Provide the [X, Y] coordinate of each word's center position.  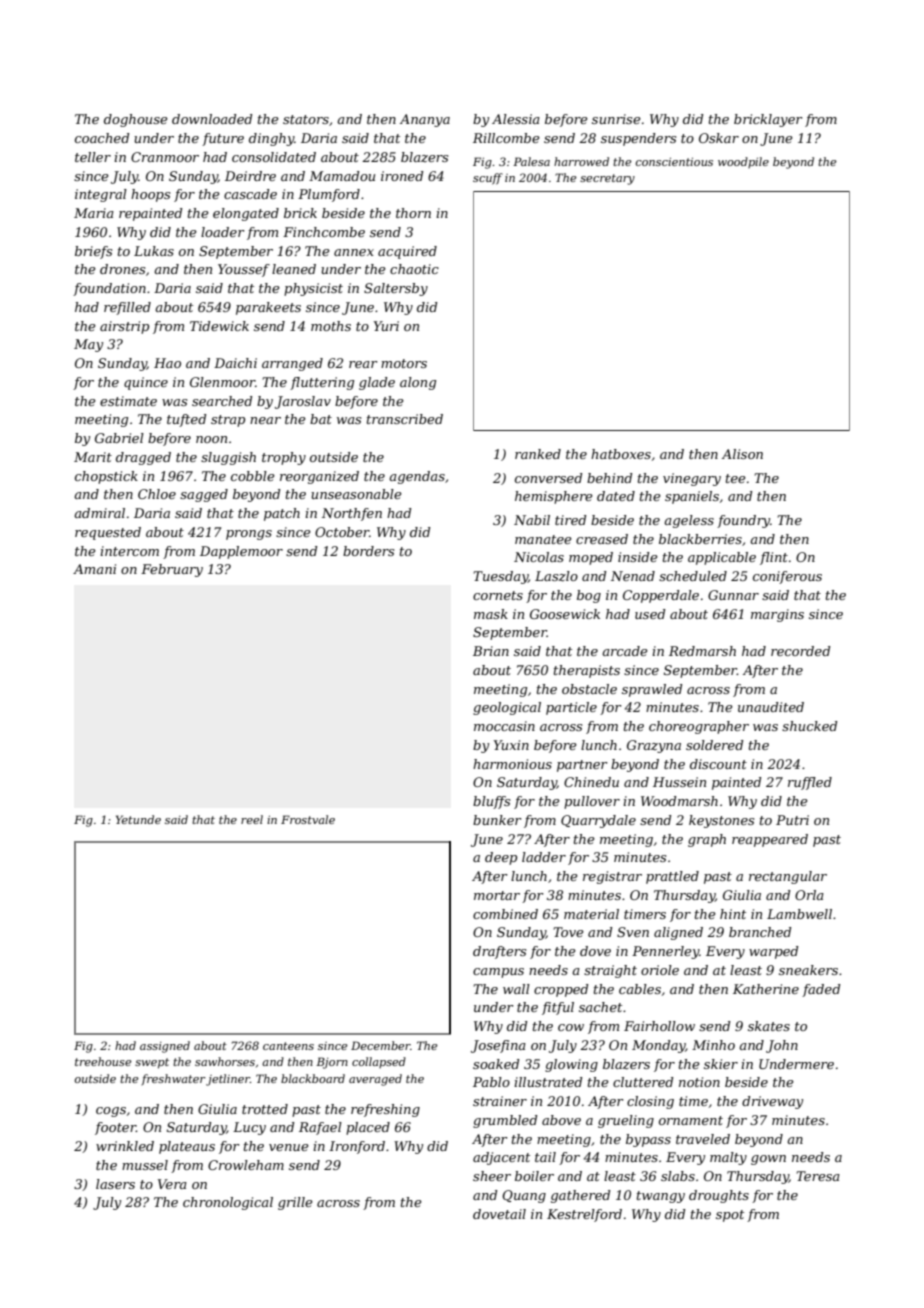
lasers [115, 1184]
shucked [809, 726]
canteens [288, 1046]
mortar [497, 895]
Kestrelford [584, 1215]
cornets [498, 595]
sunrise [616, 119]
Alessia [516, 119]
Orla [809, 895]
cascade [250, 194]
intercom [129, 551]
